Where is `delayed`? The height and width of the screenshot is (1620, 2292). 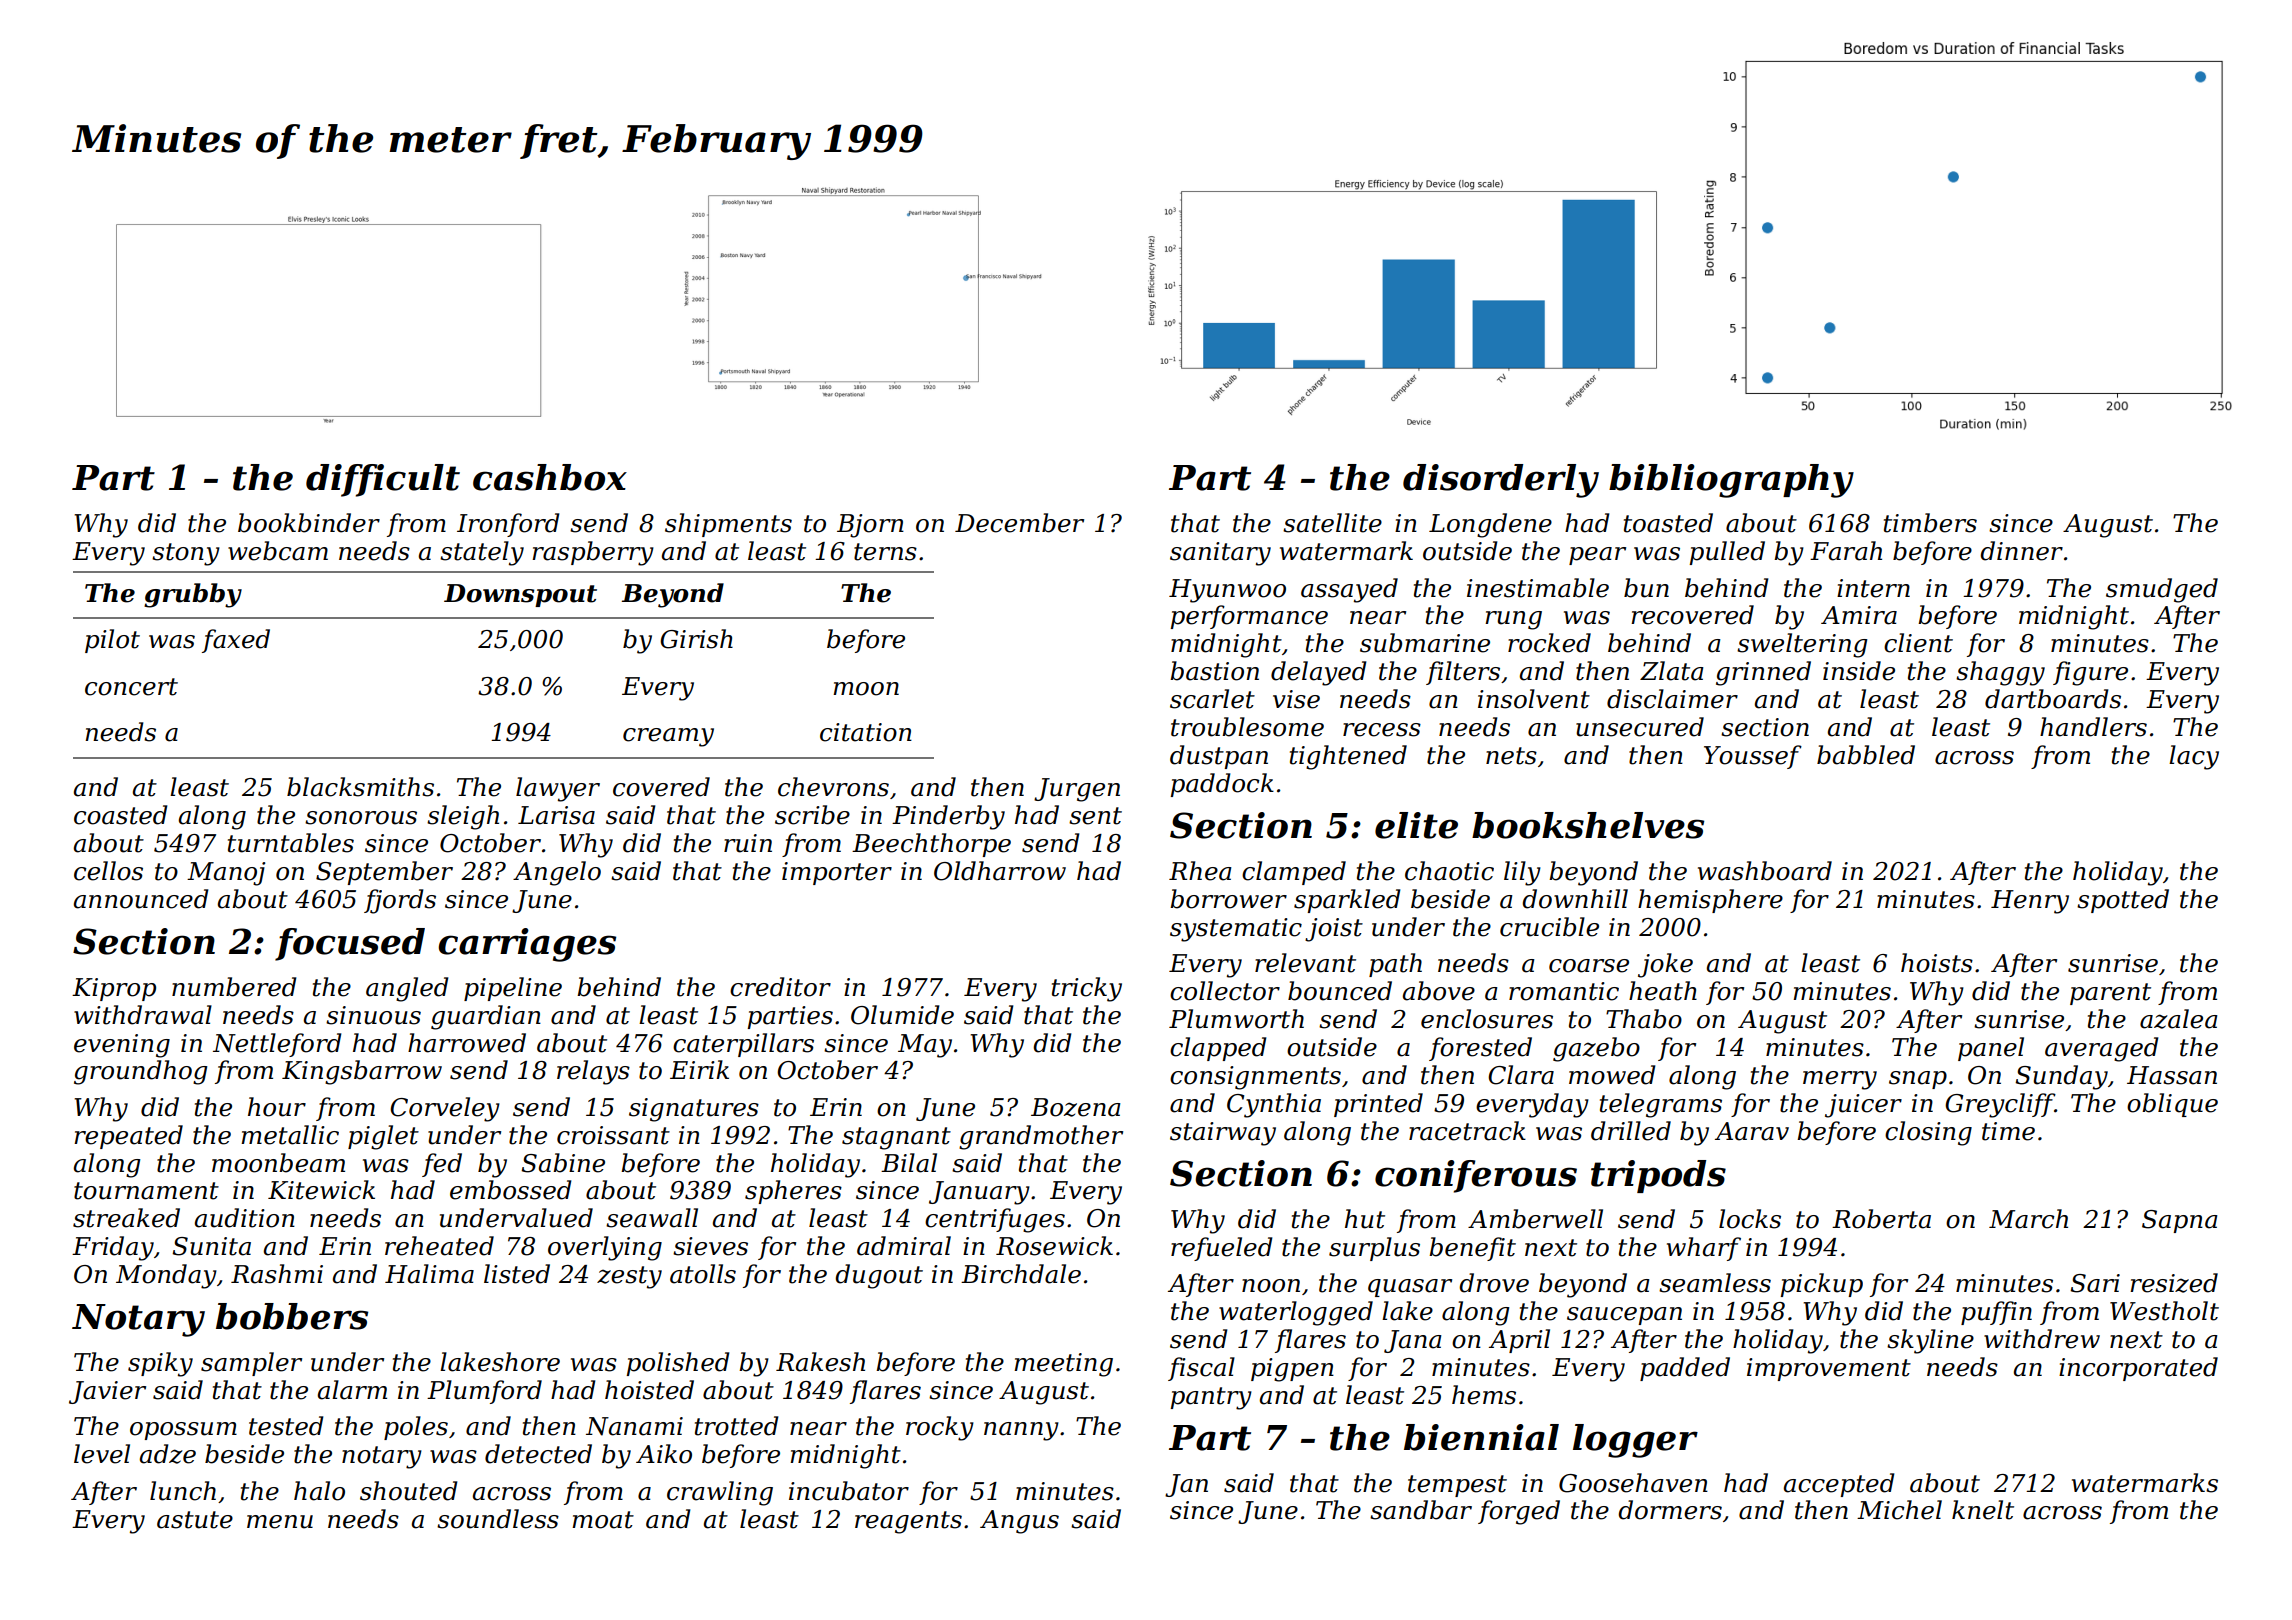 delayed is located at coordinates (1318, 673).
